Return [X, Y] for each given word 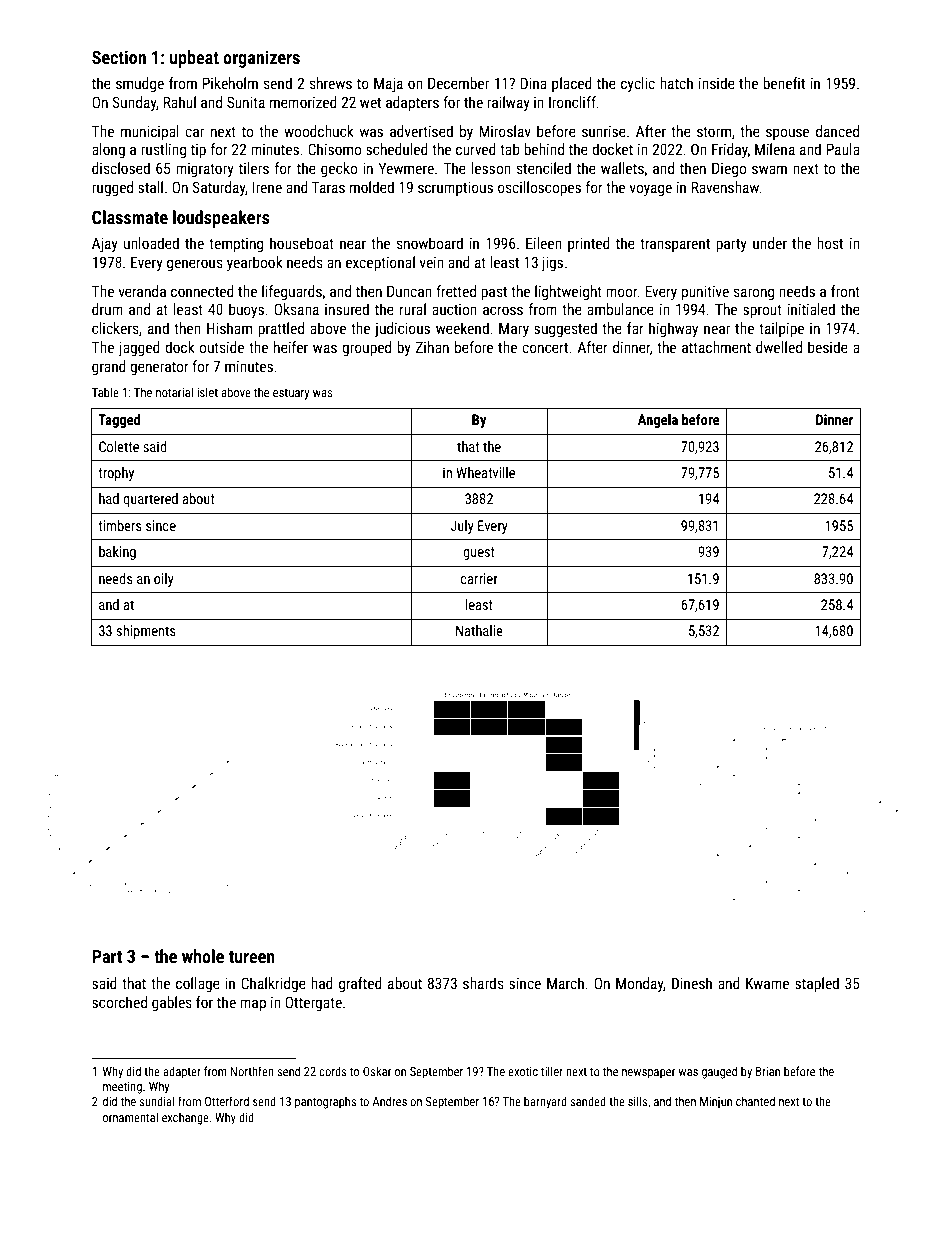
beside [828, 347]
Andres [389, 1101]
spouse [787, 134]
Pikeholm [230, 83]
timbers [120, 525]
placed [572, 84]
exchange [185, 1118]
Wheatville [485, 472]
